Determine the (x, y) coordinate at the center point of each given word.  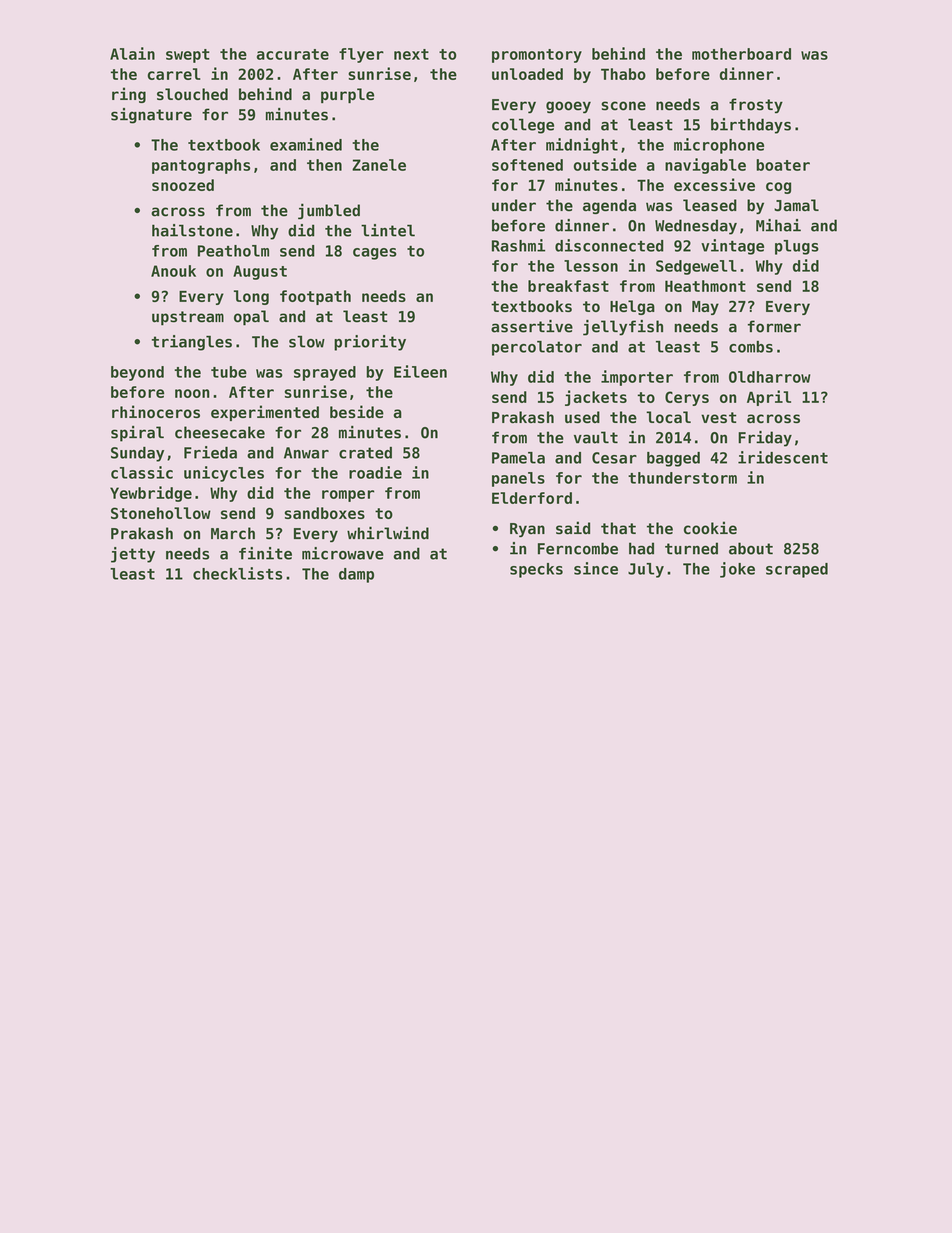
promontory (537, 56)
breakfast (568, 286)
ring (129, 95)
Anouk (173, 271)
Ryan (527, 530)
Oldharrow (770, 377)
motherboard (741, 54)
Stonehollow (161, 513)
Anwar (306, 453)
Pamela (518, 458)
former (774, 326)
